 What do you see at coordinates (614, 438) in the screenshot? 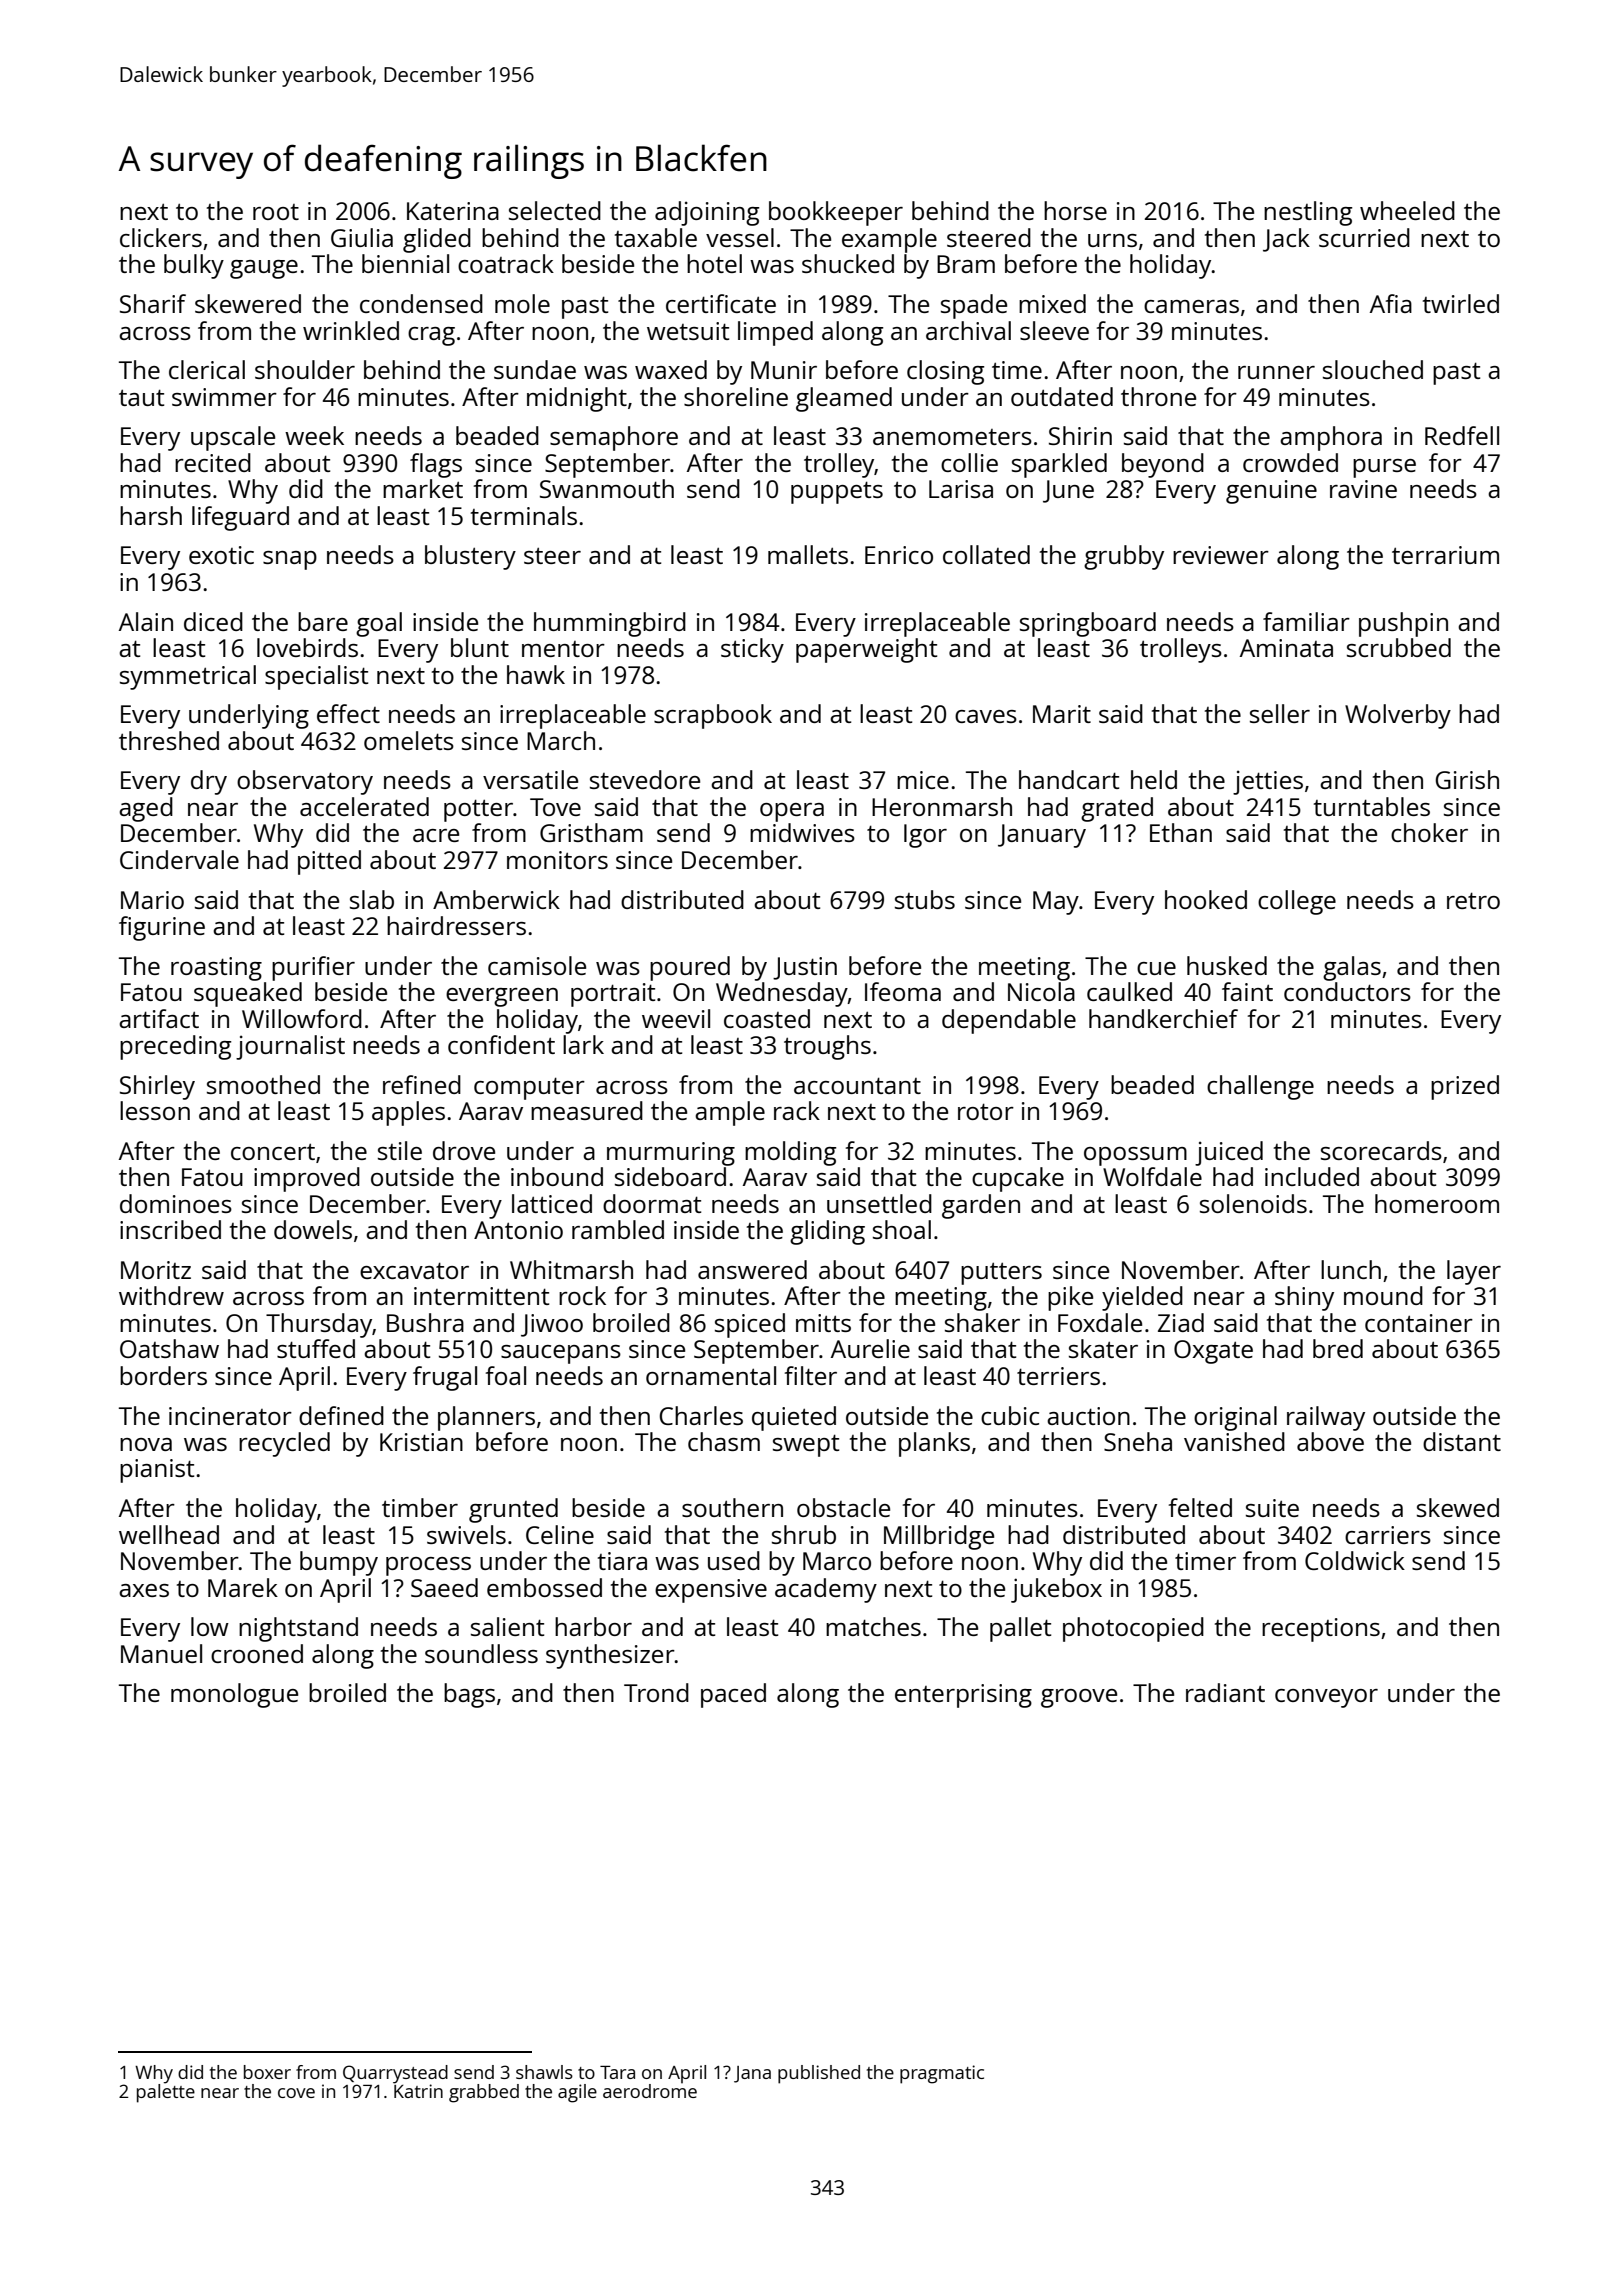
I see `semaphore` at bounding box center [614, 438].
